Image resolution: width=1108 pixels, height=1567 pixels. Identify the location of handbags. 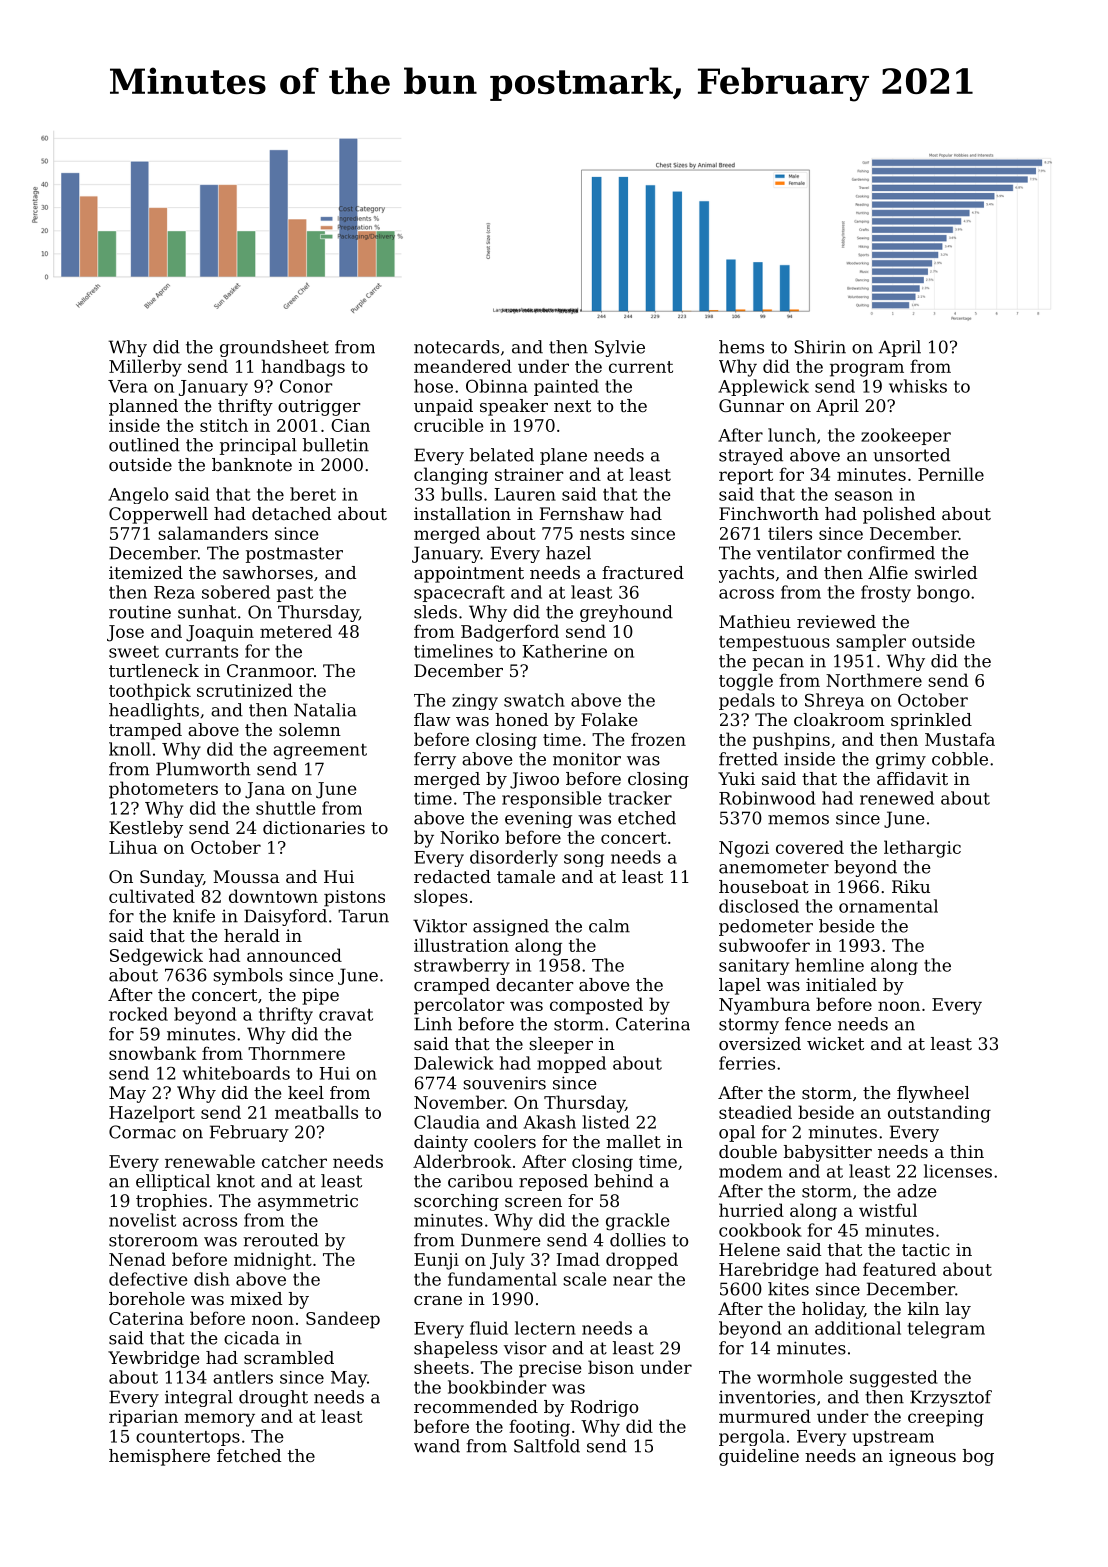
(303, 368).
